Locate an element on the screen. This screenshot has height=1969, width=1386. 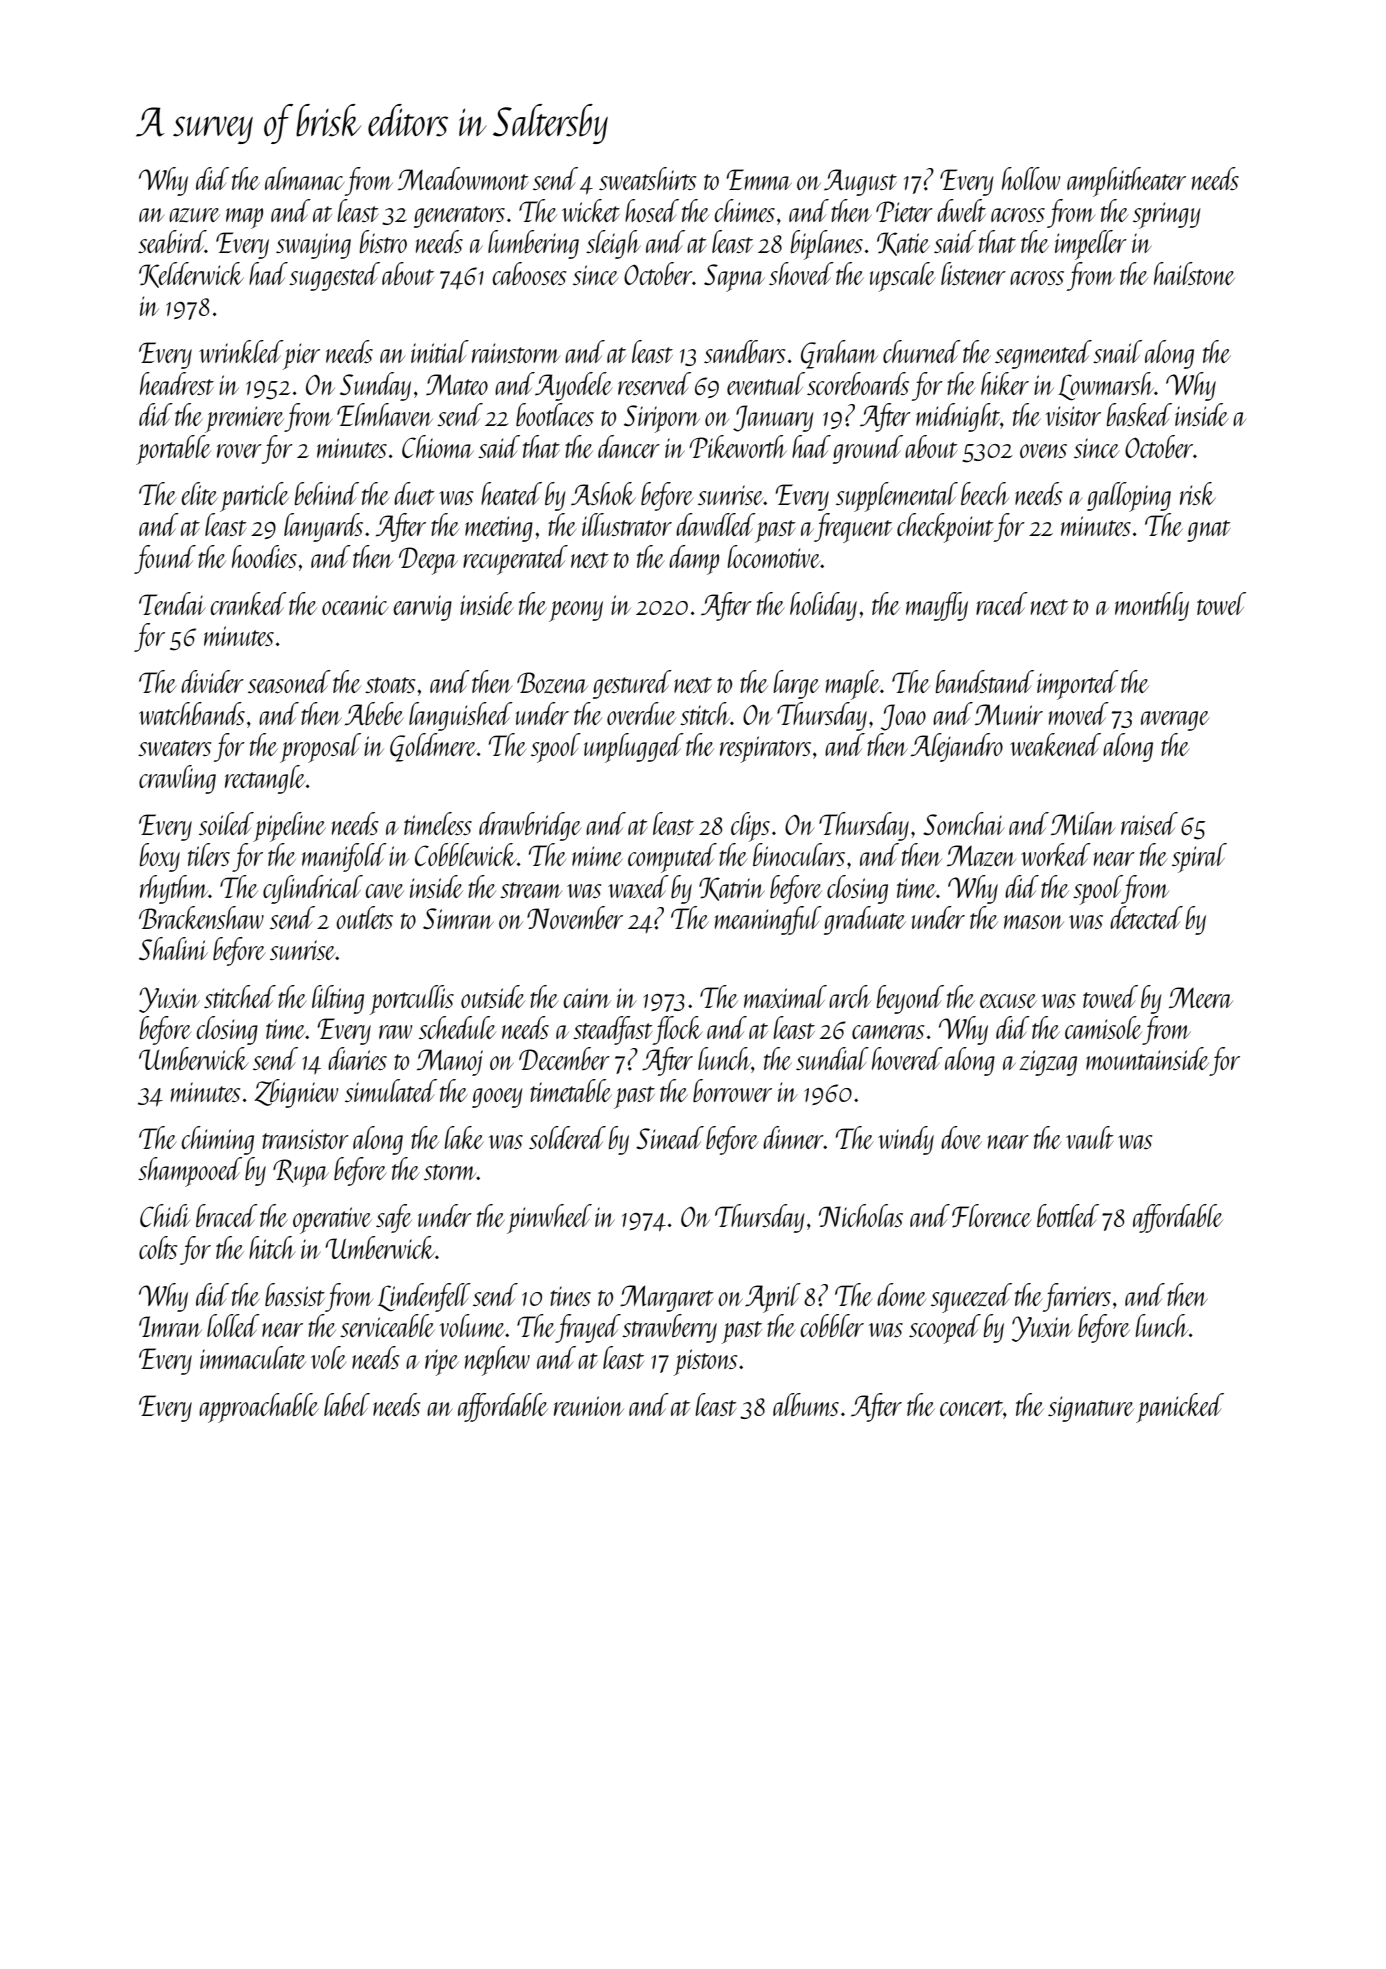
serviceable is located at coordinates (387, 1325).
